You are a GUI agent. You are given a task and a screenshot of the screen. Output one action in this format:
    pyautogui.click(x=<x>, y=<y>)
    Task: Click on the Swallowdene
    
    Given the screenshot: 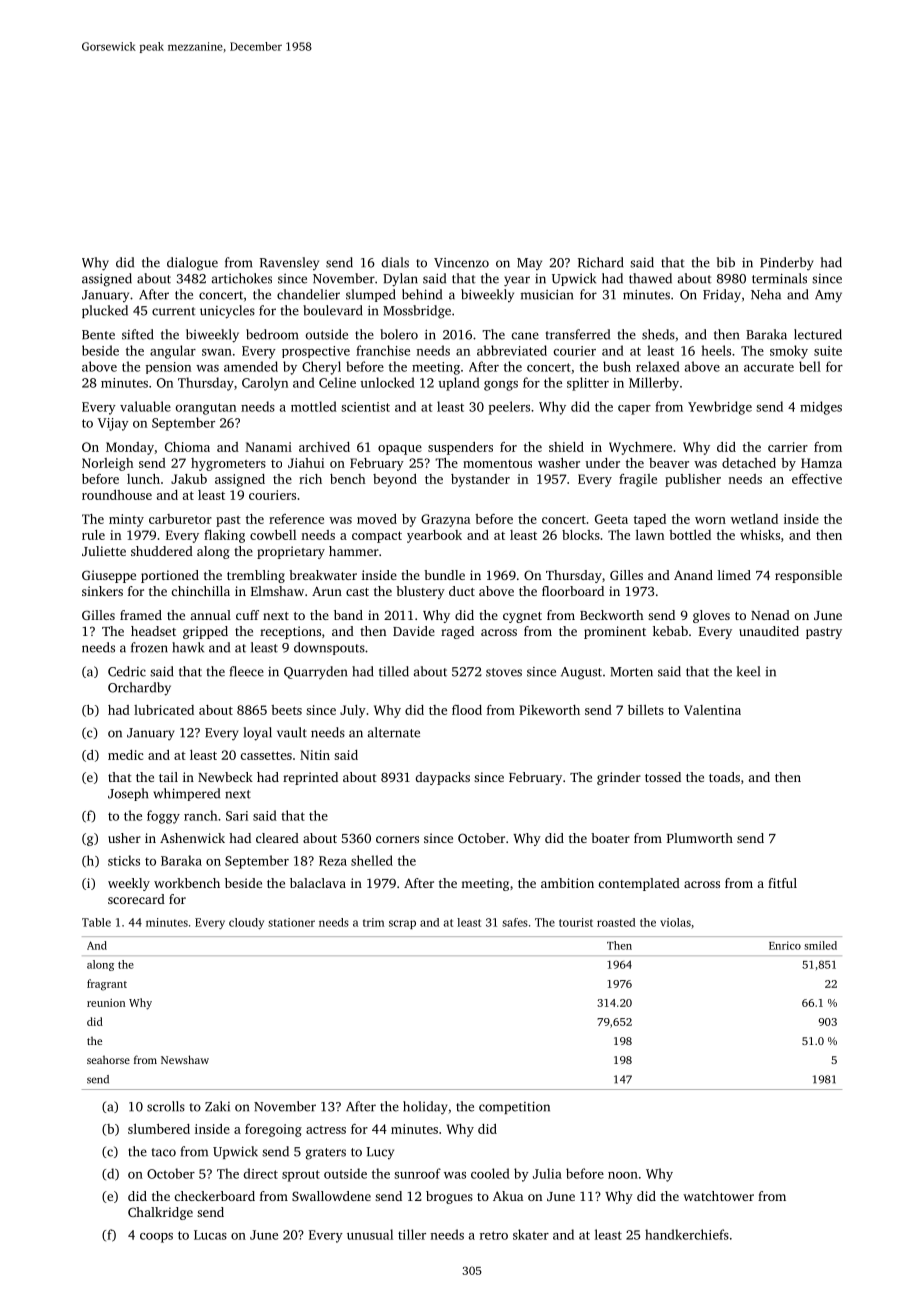 What is the action you would take?
    pyautogui.click(x=331, y=1196)
